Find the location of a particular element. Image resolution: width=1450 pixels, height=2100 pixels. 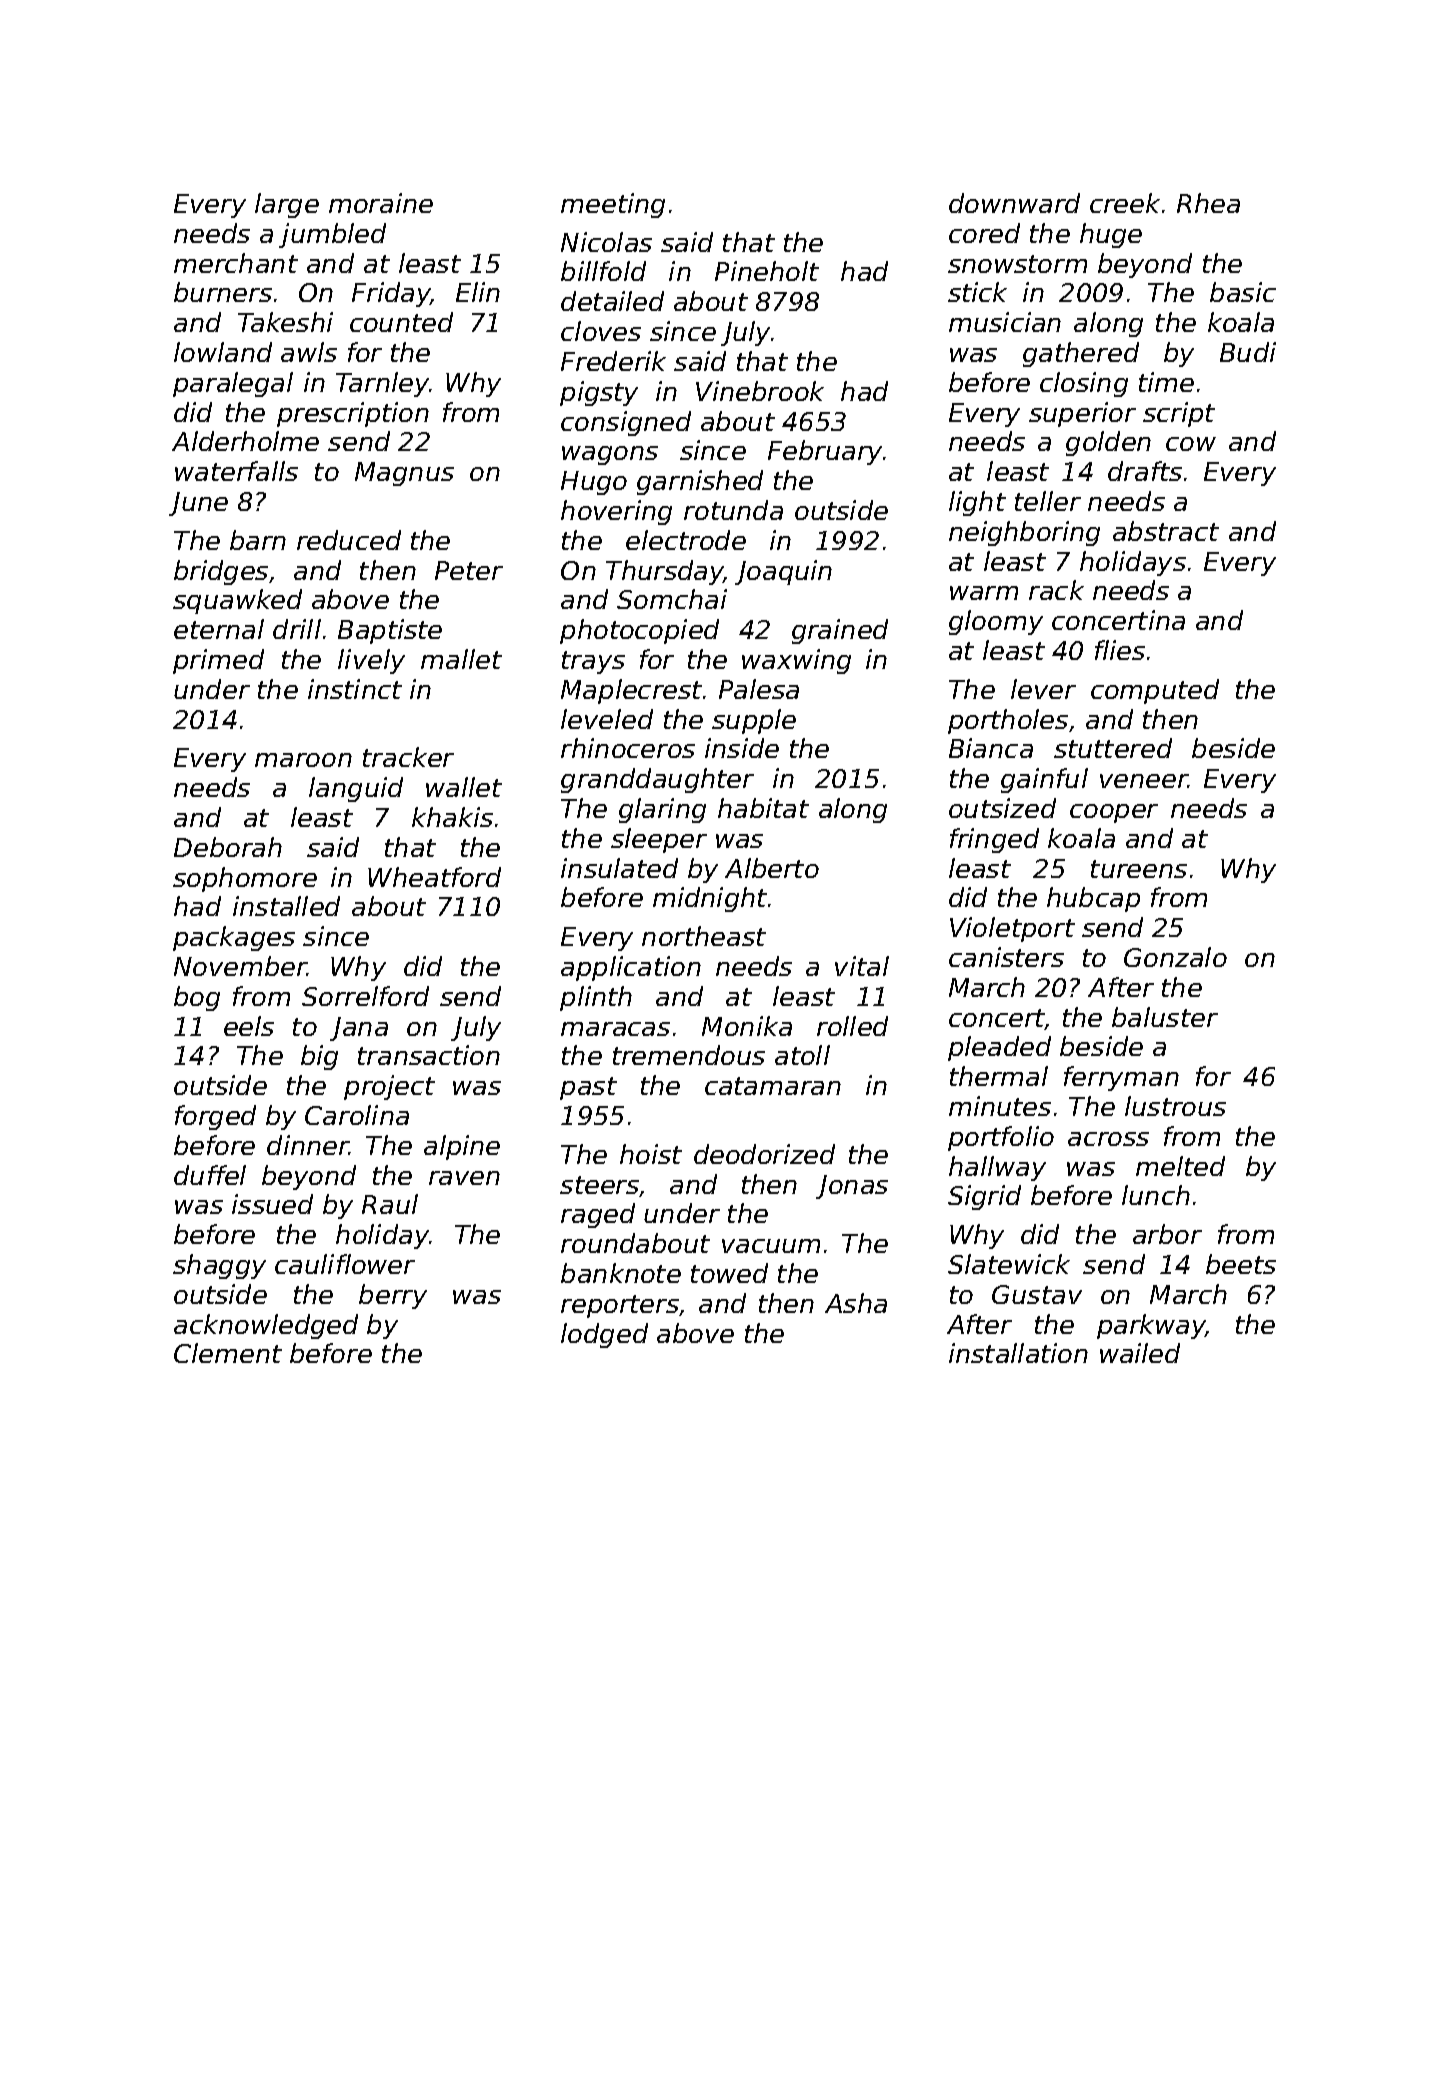

Pineholt is located at coordinates (767, 271).
